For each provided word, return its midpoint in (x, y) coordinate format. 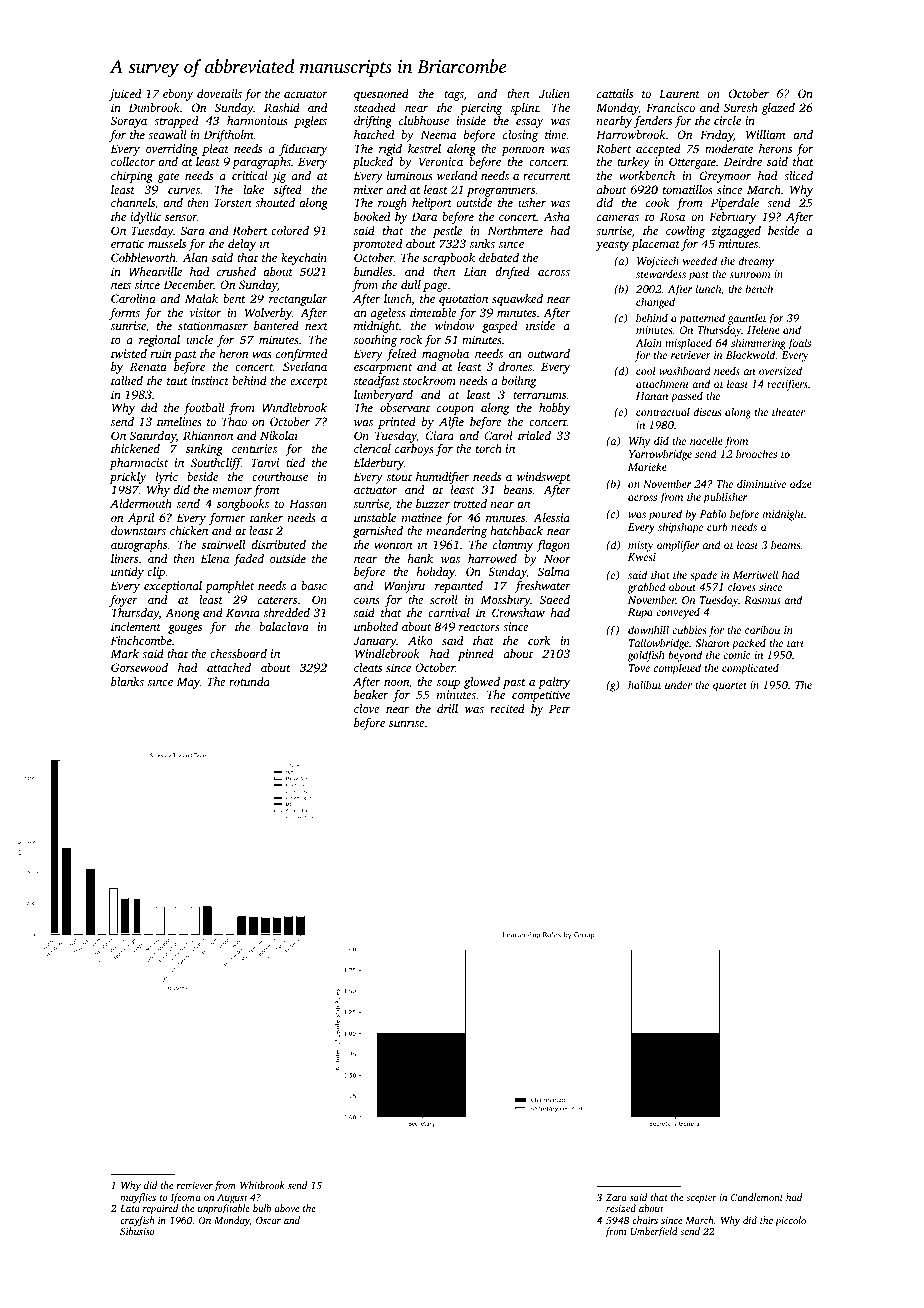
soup (448, 684)
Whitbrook (262, 1185)
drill (447, 708)
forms (124, 314)
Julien (554, 93)
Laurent (679, 93)
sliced (798, 175)
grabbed (647, 588)
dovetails (219, 93)
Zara (616, 1197)
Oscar (268, 1220)
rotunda (249, 681)
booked (372, 216)
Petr (560, 708)
